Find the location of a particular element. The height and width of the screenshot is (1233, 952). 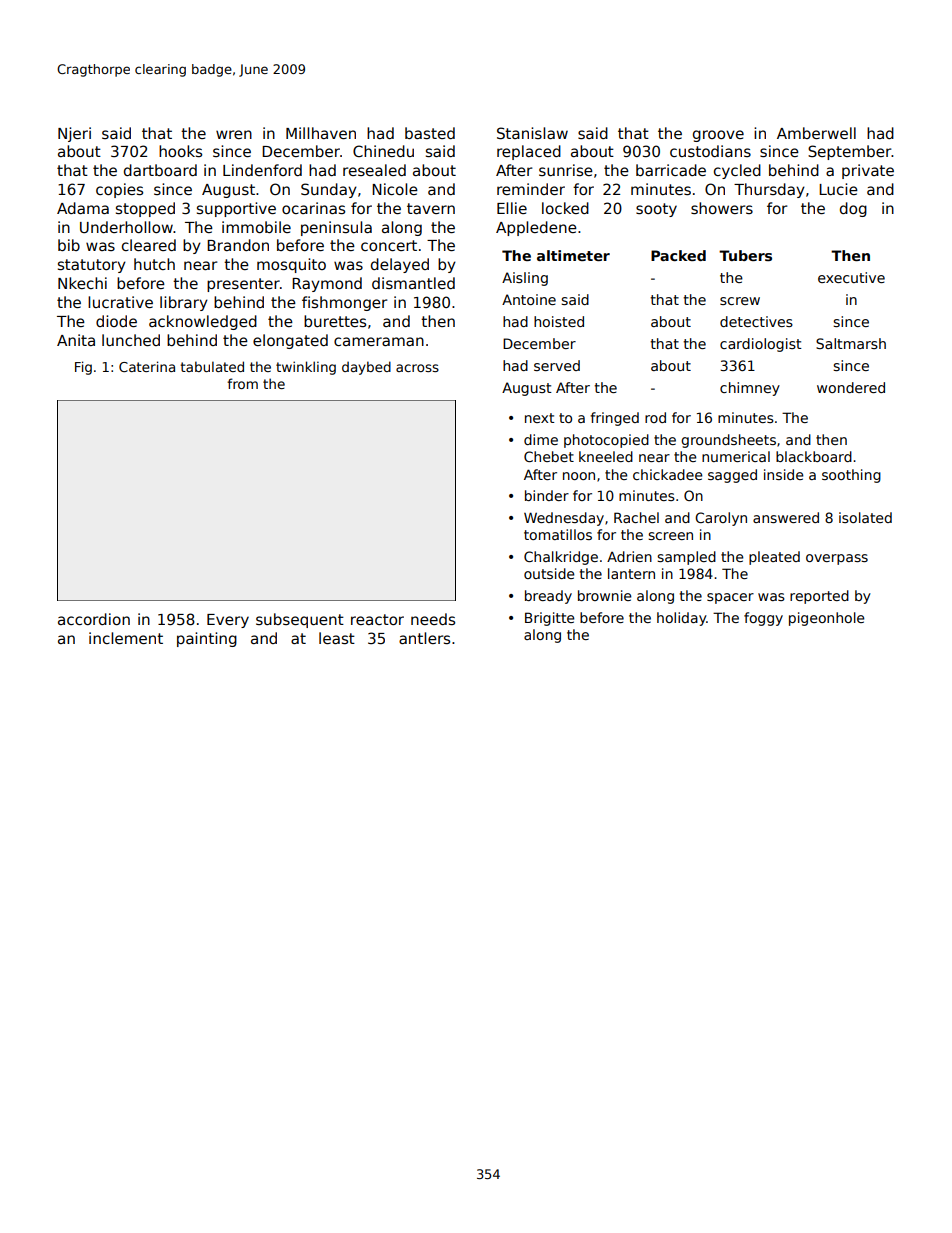

served is located at coordinates (557, 365).
